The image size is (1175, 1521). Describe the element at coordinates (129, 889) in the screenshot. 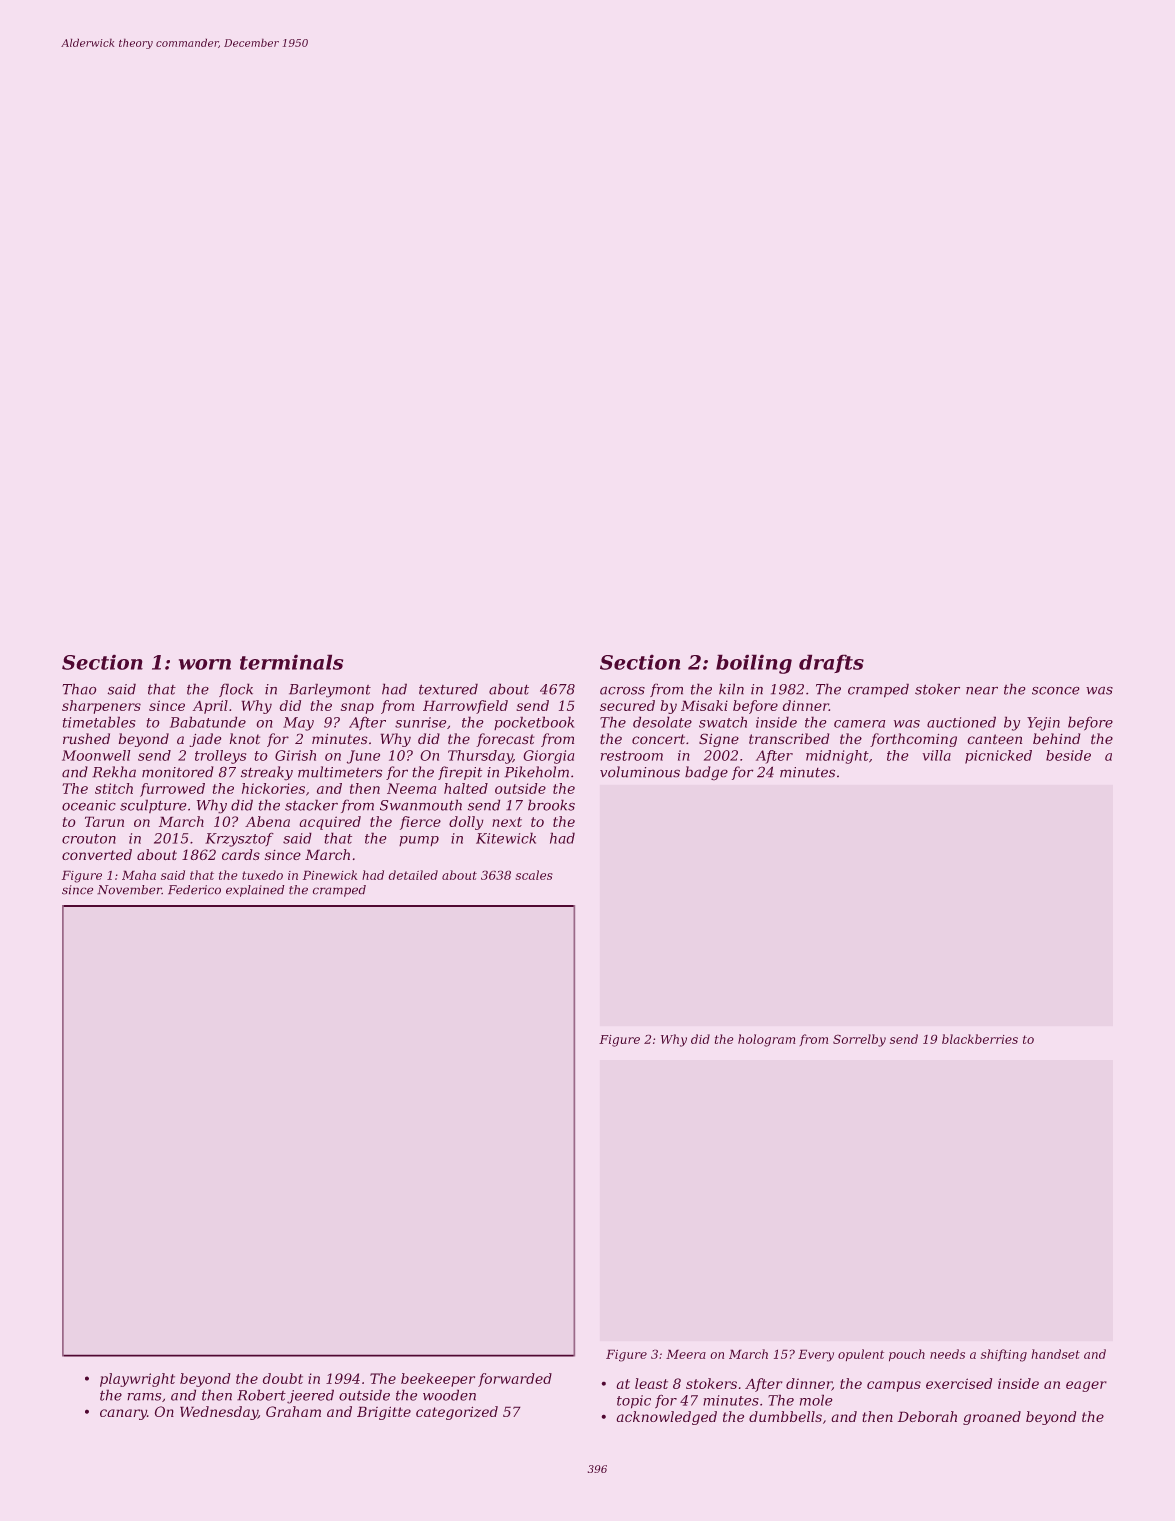

I see `November` at that location.
